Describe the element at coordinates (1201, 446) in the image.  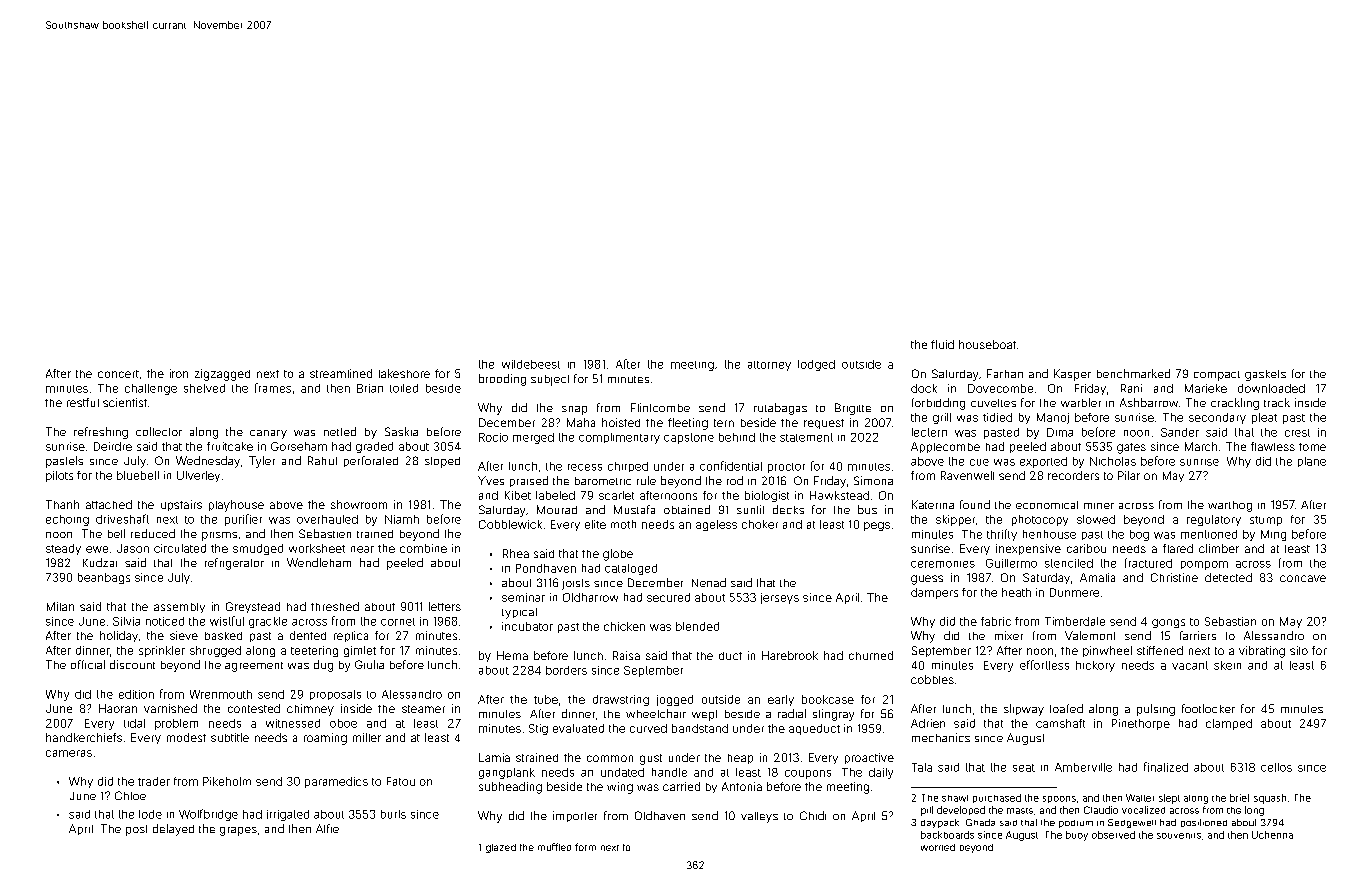
I see `March` at that location.
